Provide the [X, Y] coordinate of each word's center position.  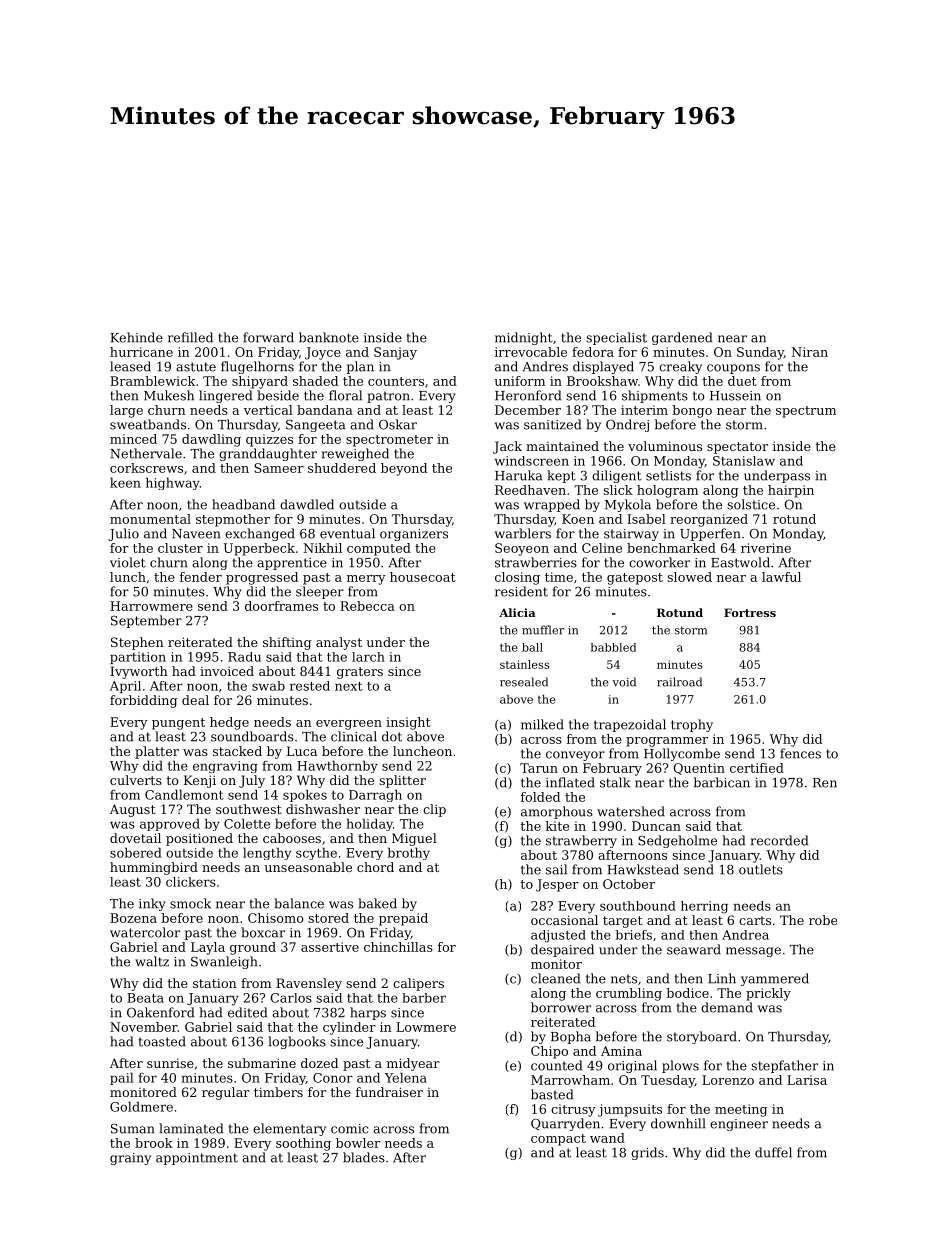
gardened [682, 338]
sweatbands [148, 424]
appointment [197, 1159]
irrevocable [531, 352]
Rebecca [367, 606]
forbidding [143, 701]
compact [558, 1140]
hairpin [791, 491]
